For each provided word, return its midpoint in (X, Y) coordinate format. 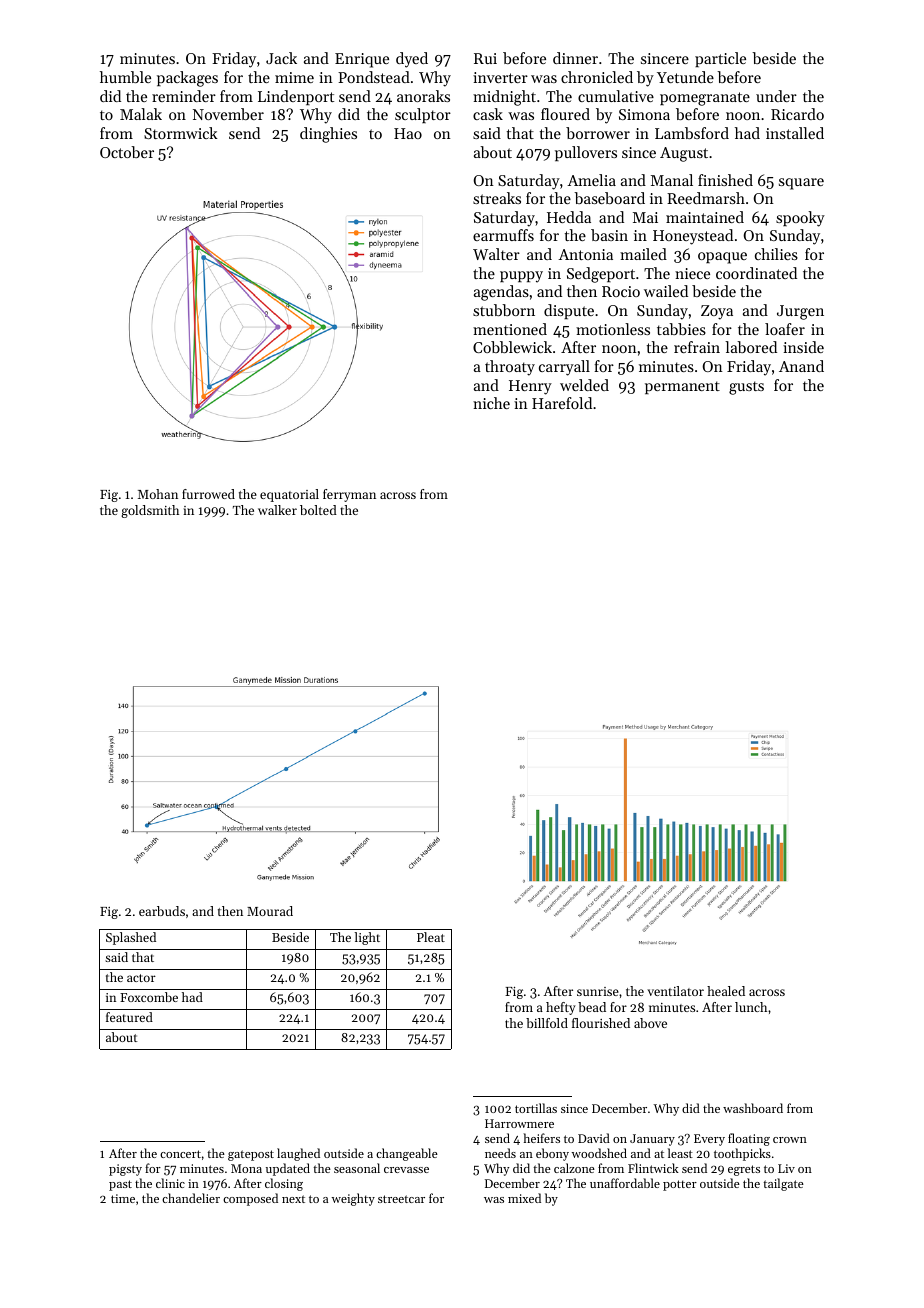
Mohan (158, 494)
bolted (318, 510)
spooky (800, 219)
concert (180, 1154)
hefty (561, 1008)
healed (726, 991)
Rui (485, 58)
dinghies (328, 135)
